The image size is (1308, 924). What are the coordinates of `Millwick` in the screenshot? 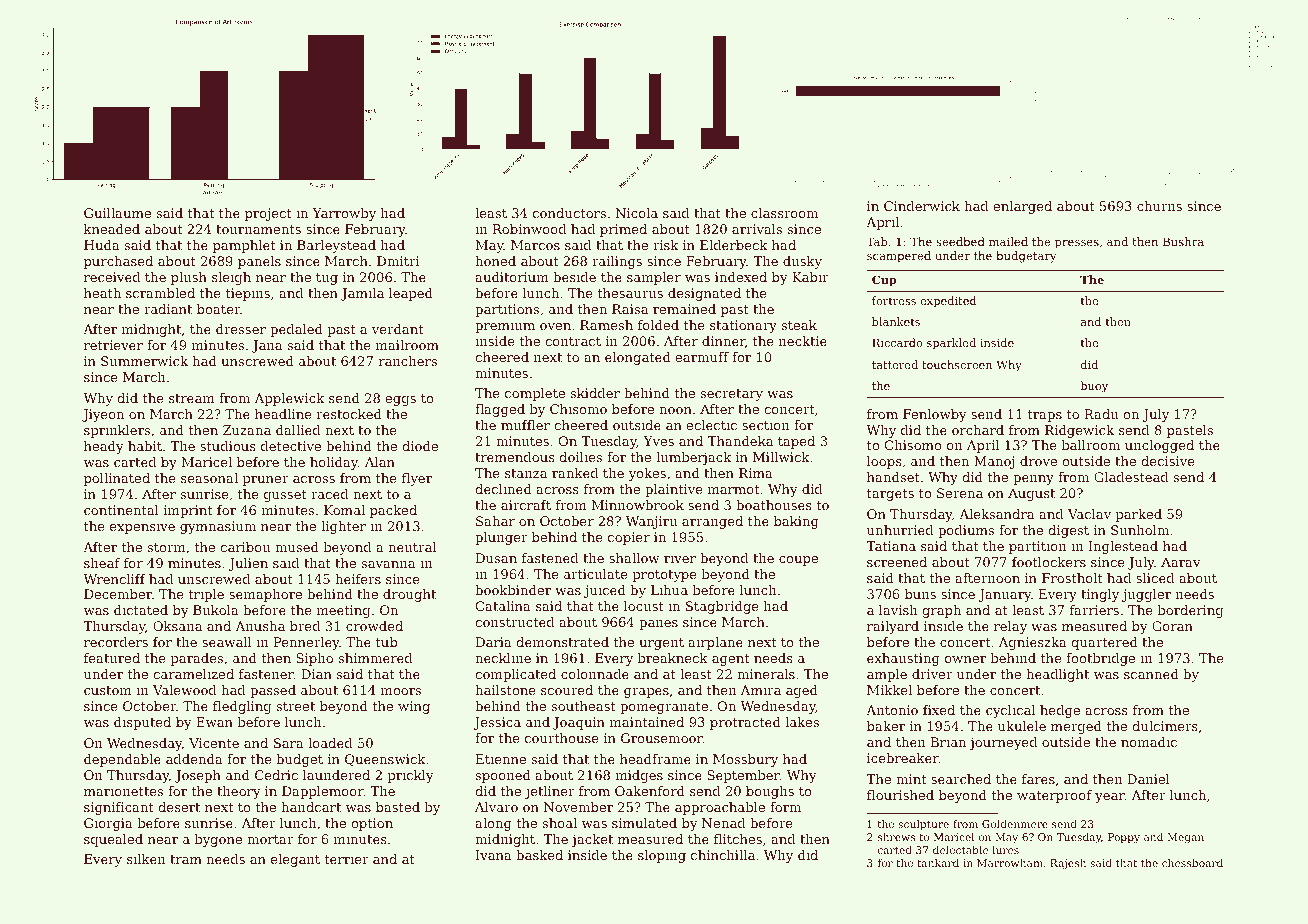 It's located at (781, 457).
